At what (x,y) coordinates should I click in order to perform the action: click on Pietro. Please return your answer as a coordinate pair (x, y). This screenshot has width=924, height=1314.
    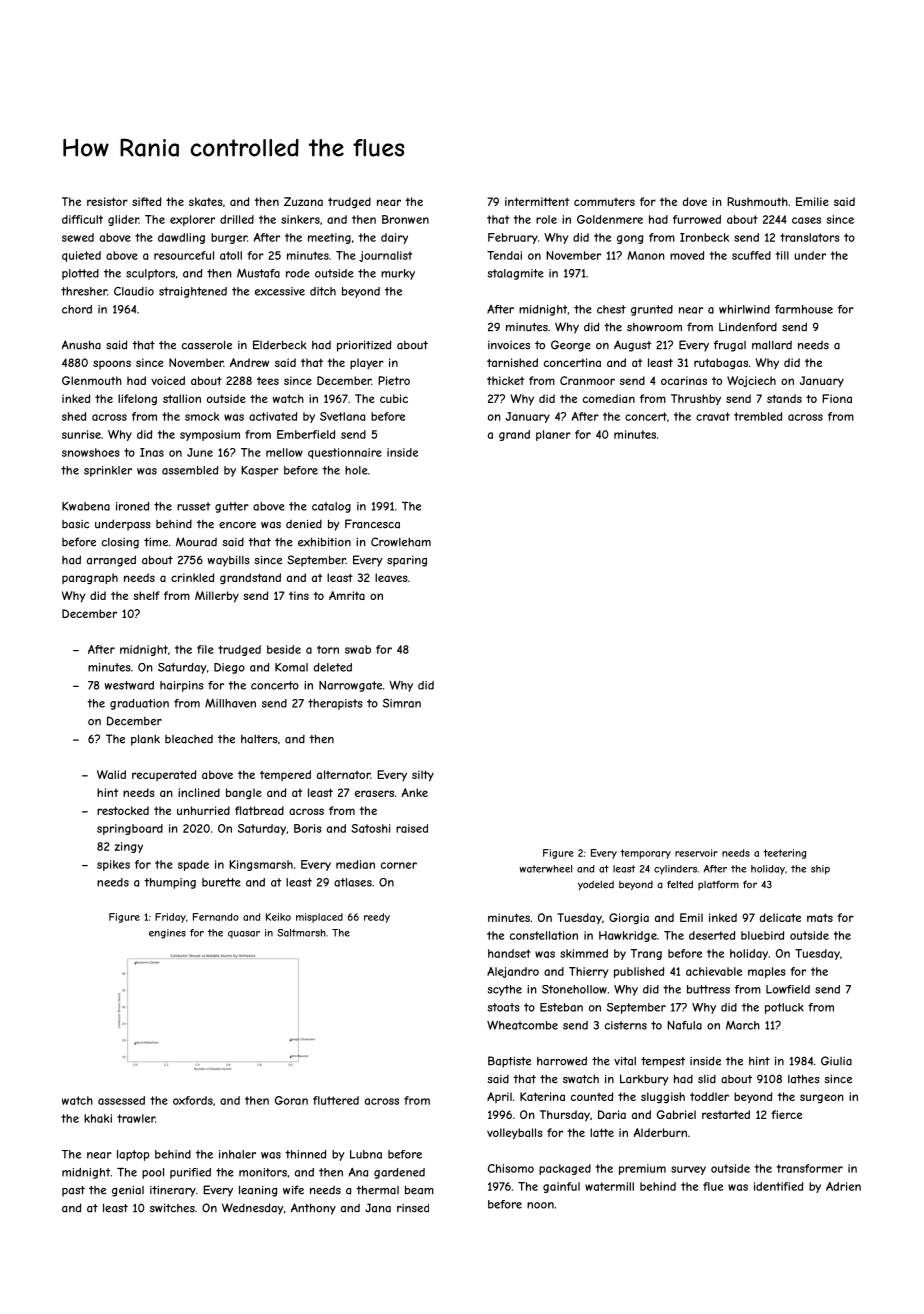
    Looking at the image, I should click on (394, 380).
